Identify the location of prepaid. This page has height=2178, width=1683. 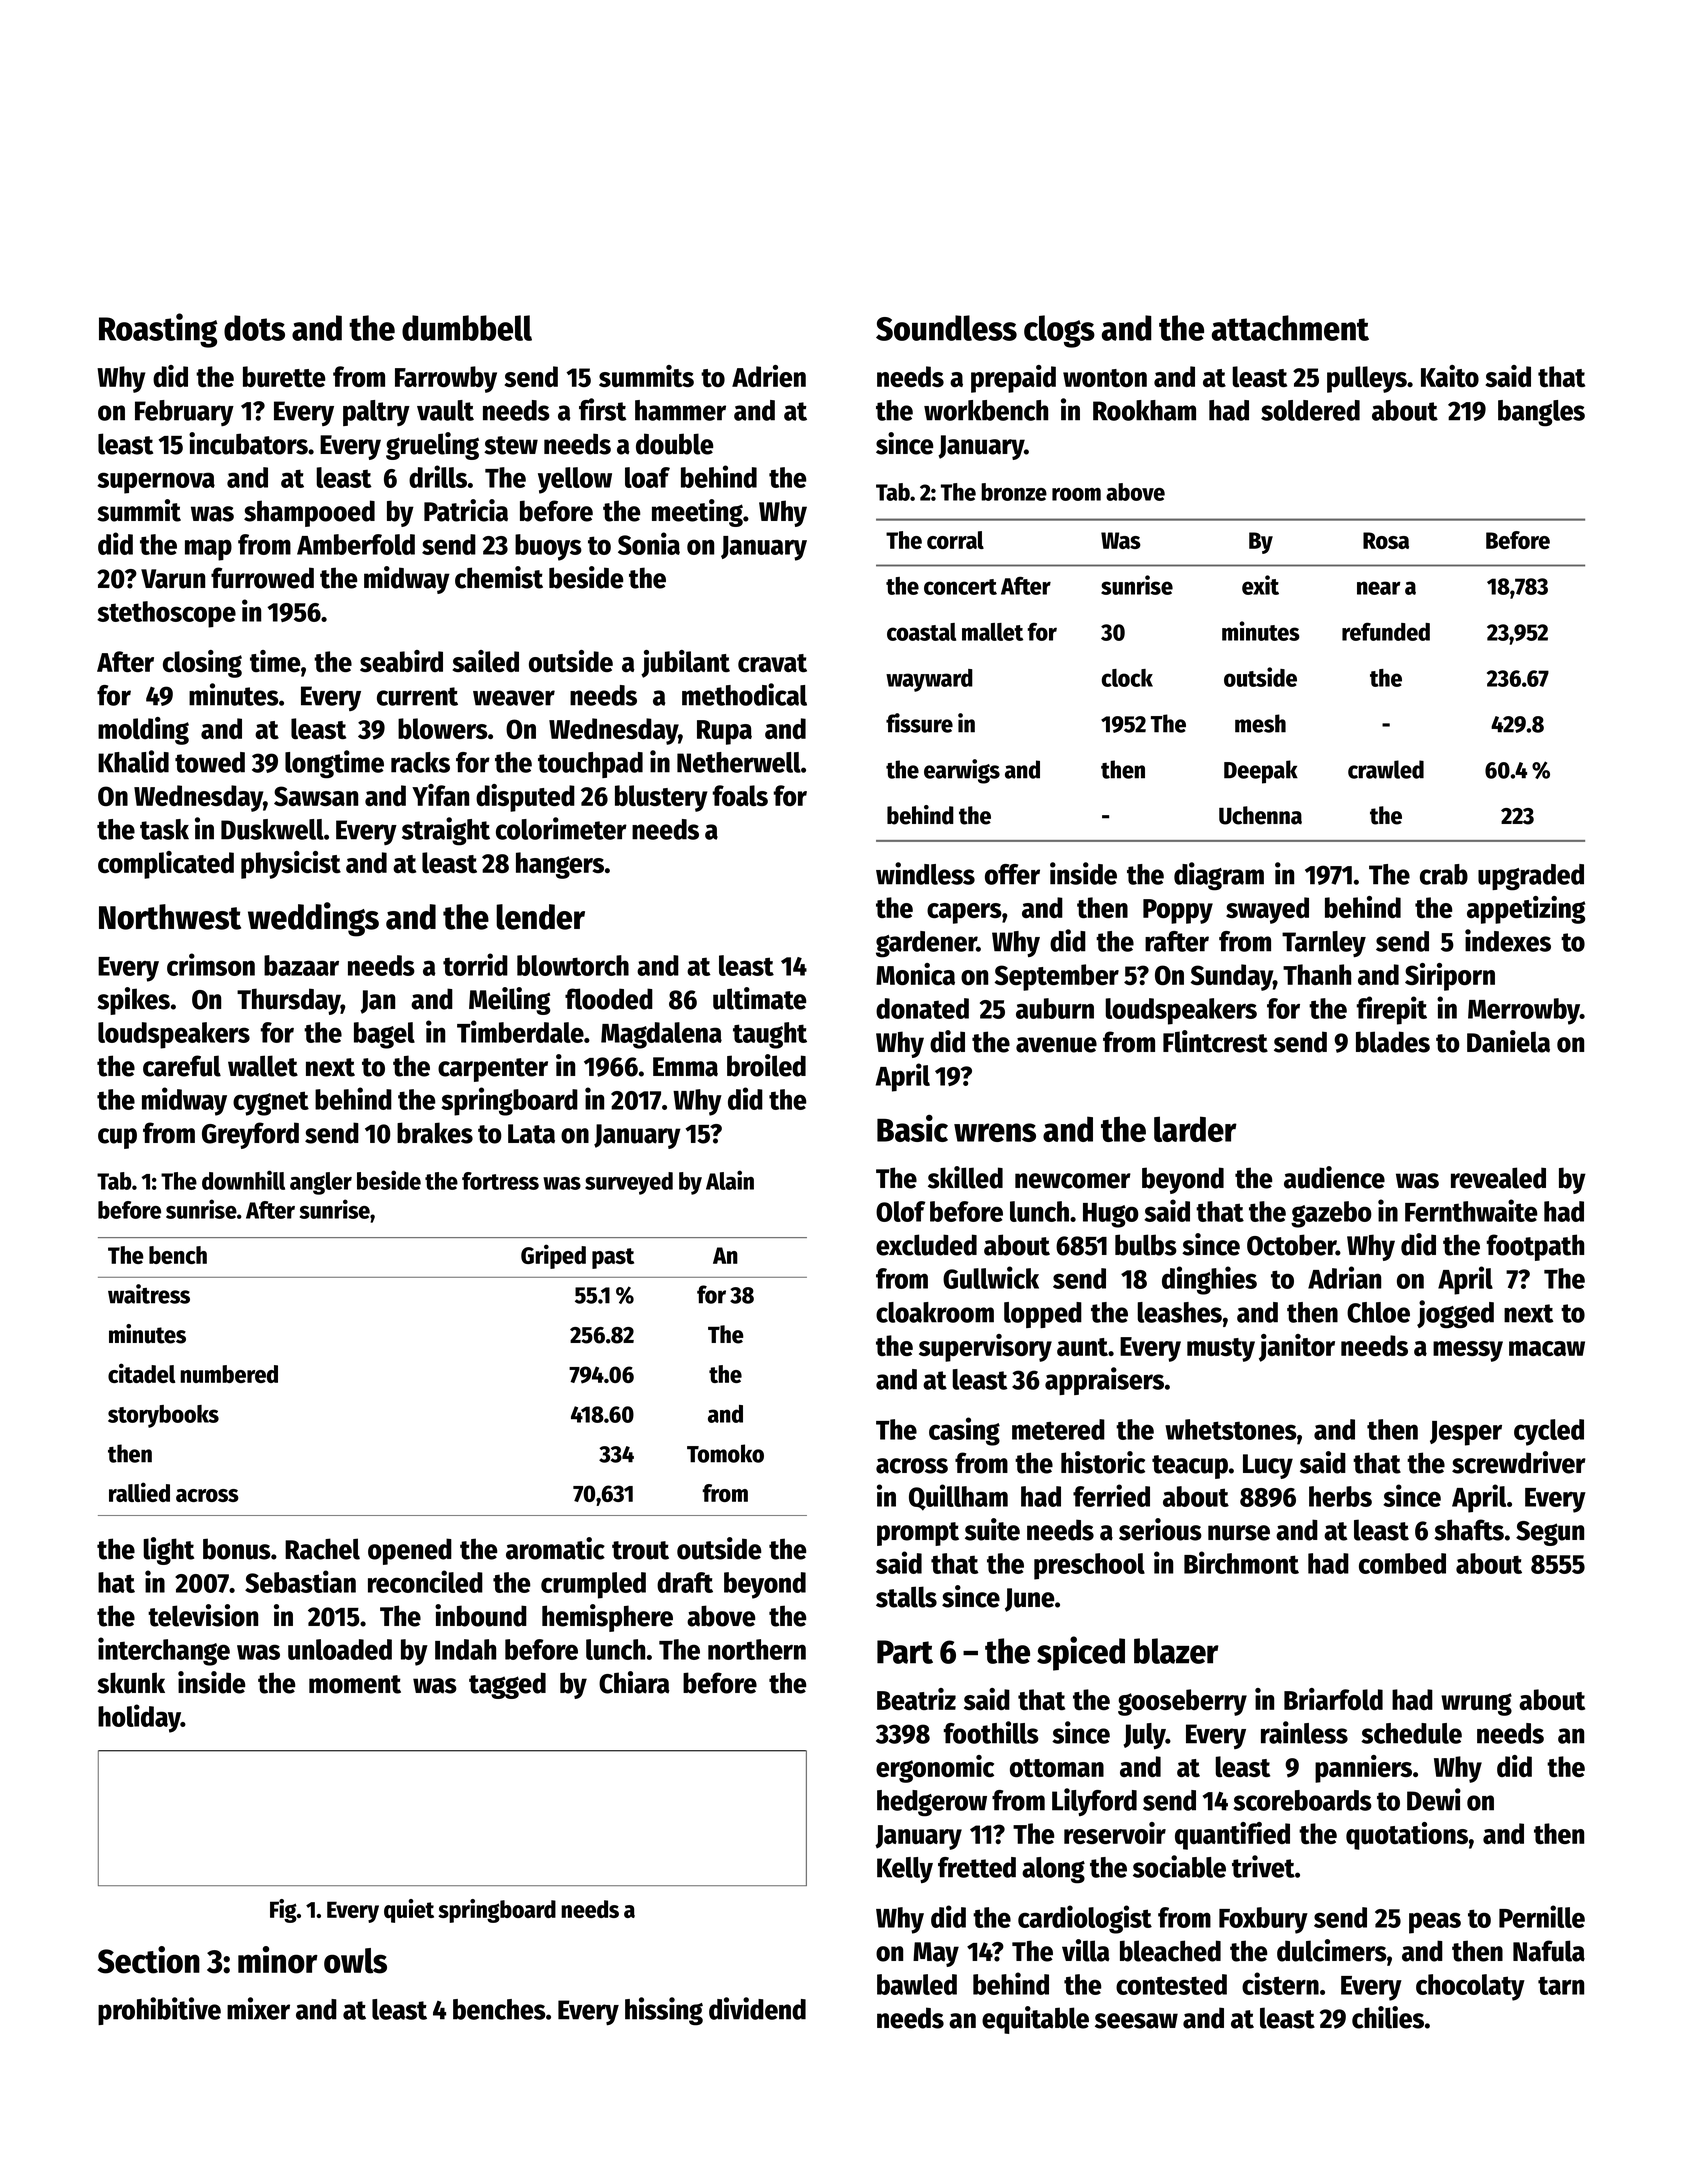
(1013, 379).
